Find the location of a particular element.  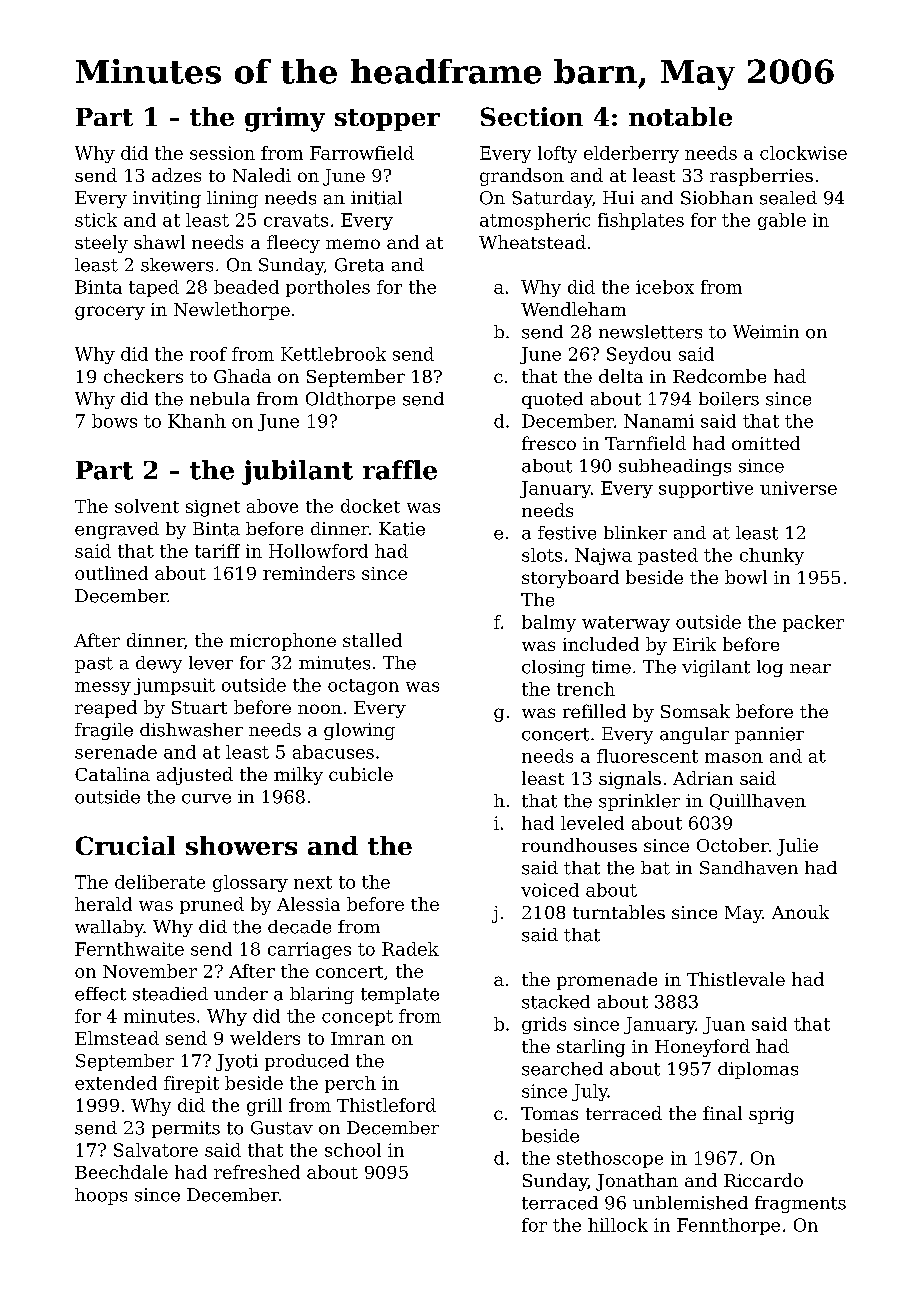

Tomas is located at coordinates (549, 1113).
